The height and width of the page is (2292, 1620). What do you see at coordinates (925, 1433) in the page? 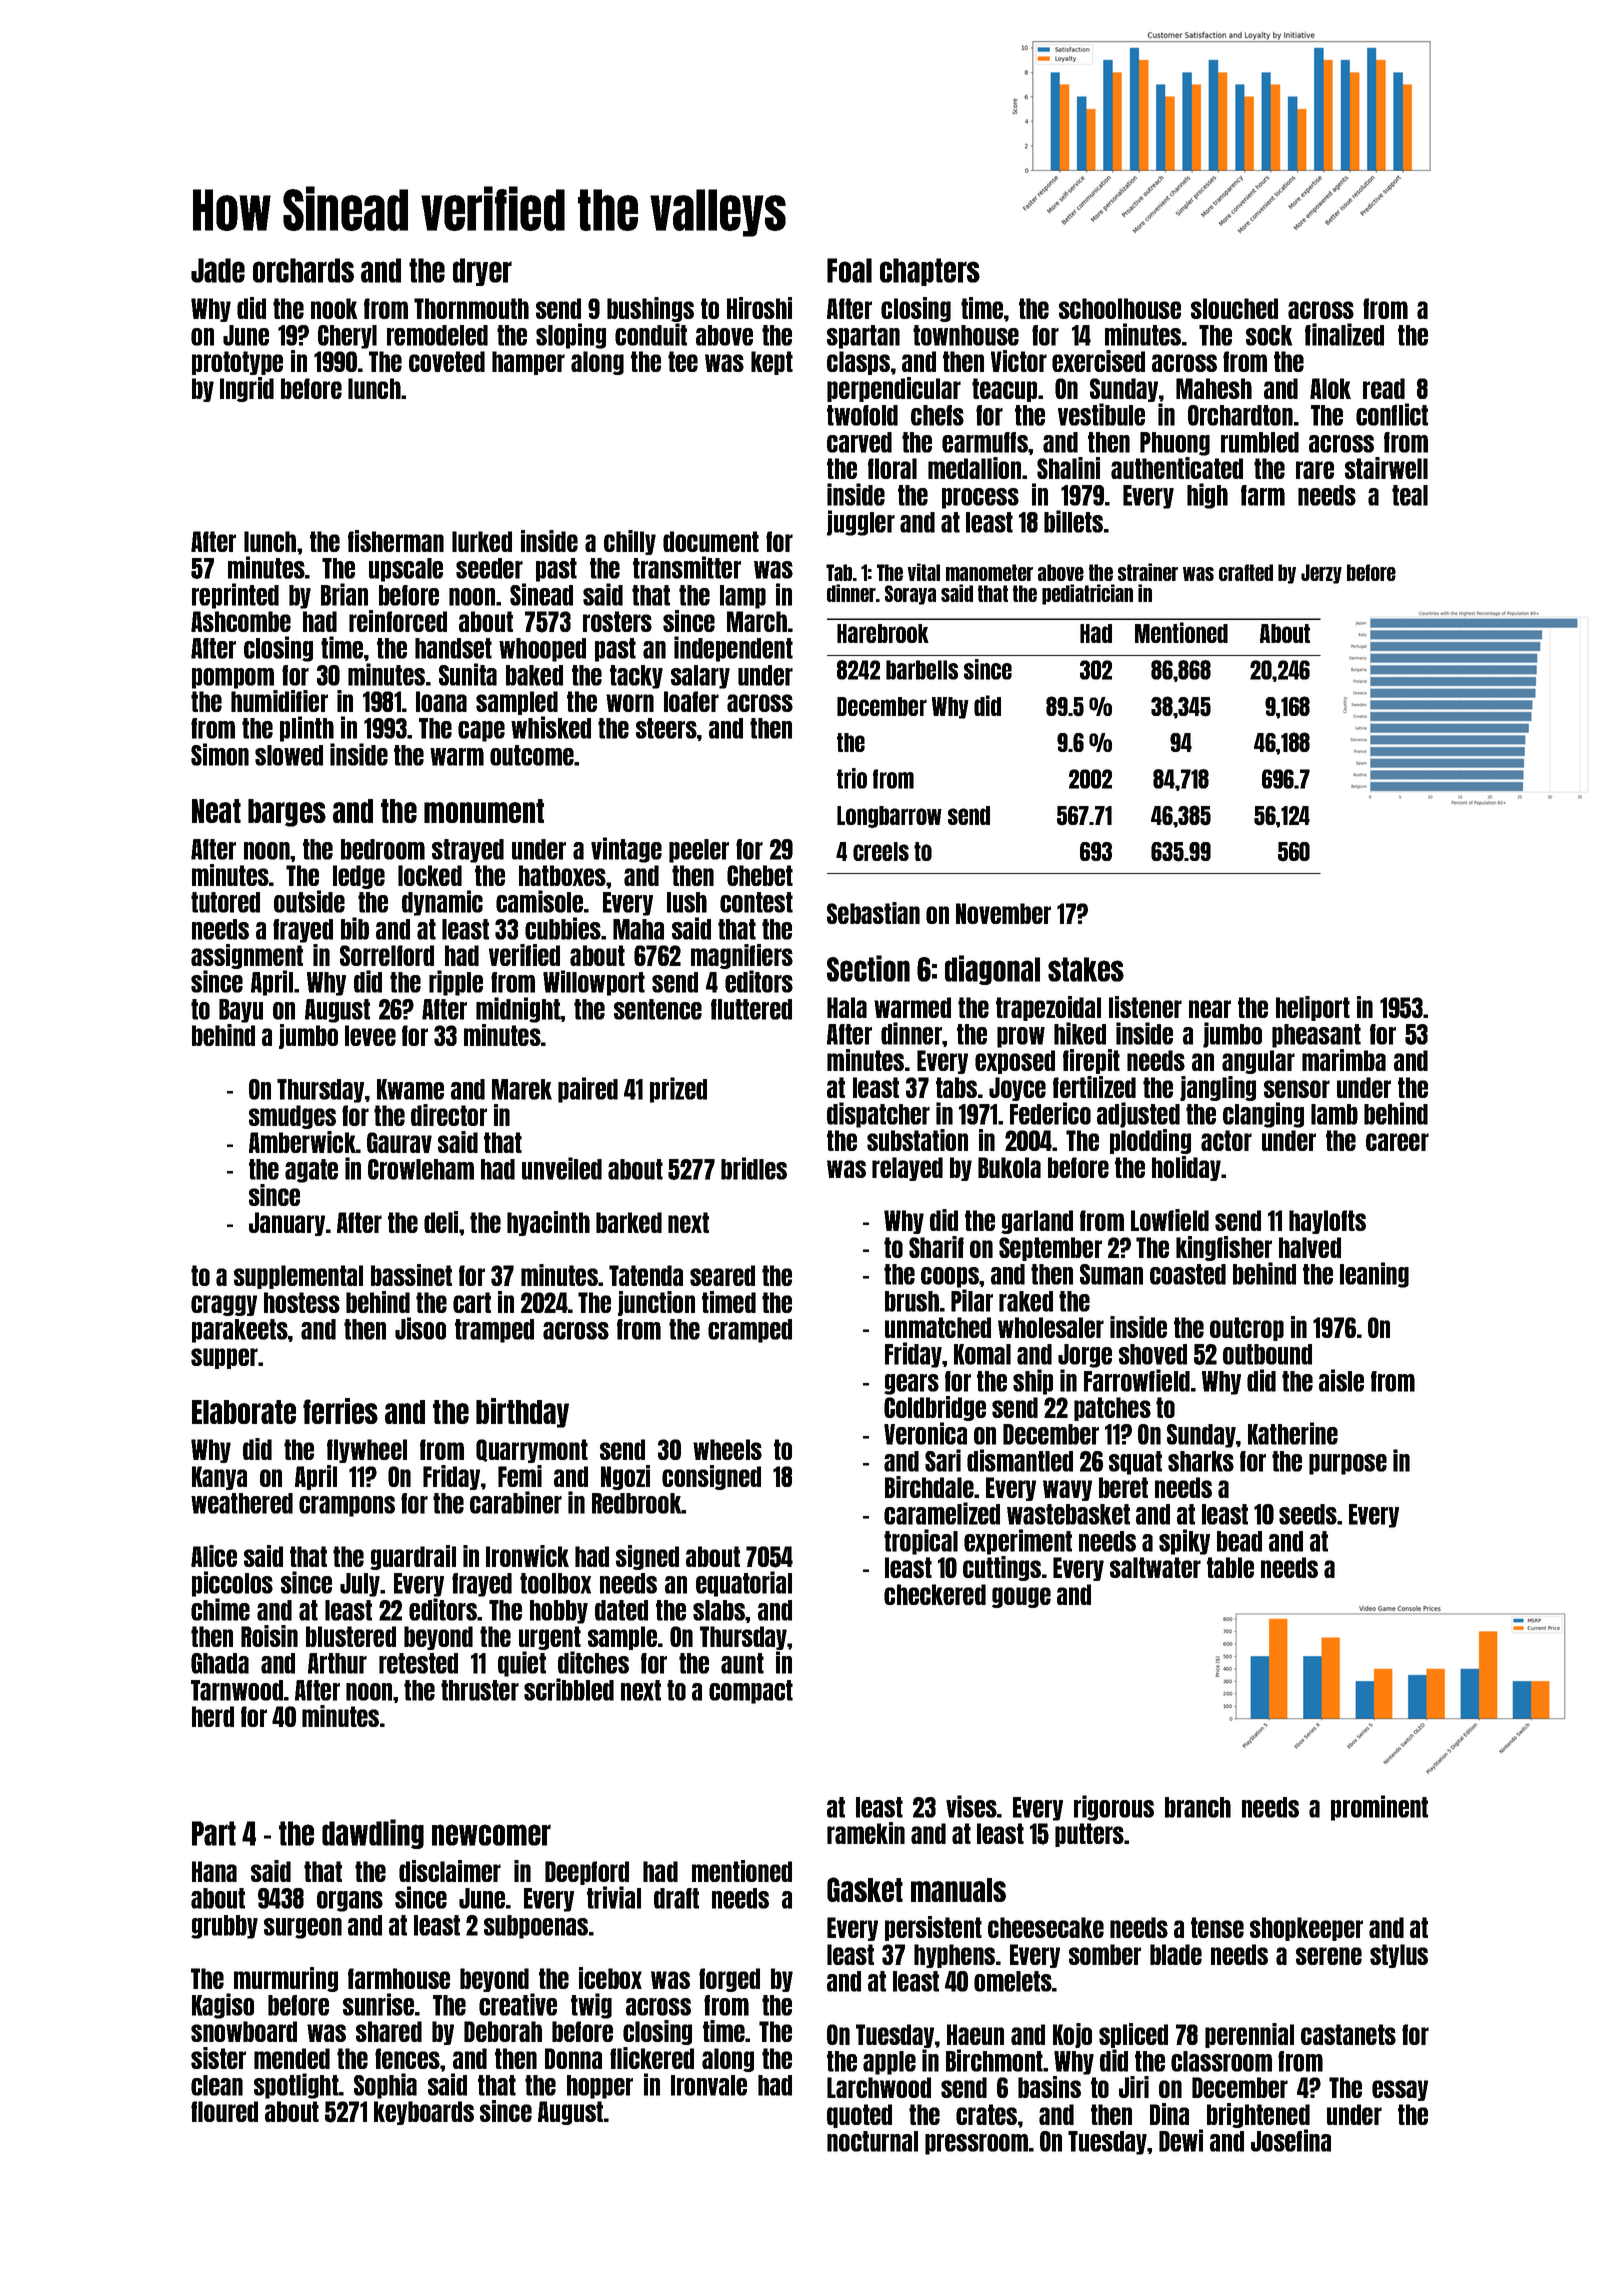
I see `Veronica` at bounding box center [925, 1433].
